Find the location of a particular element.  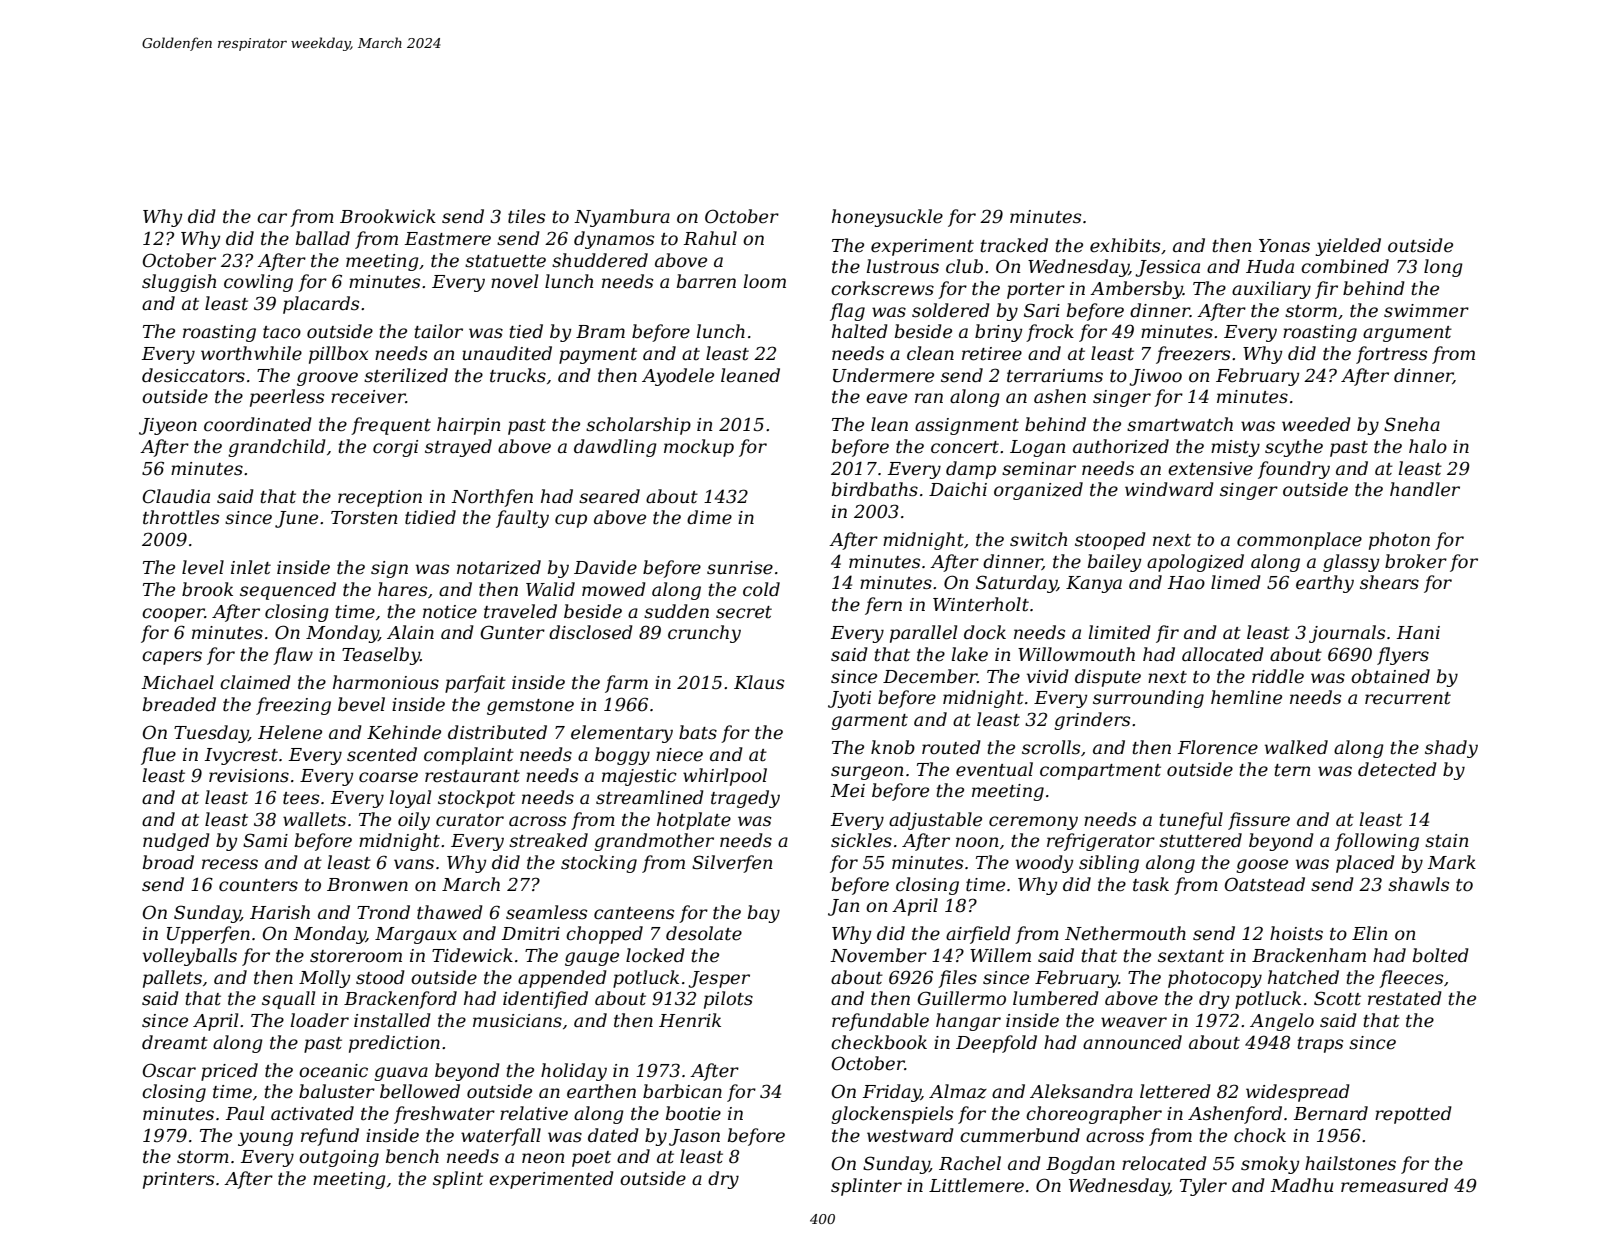

Undermere is located at coordinates (883, 375).
